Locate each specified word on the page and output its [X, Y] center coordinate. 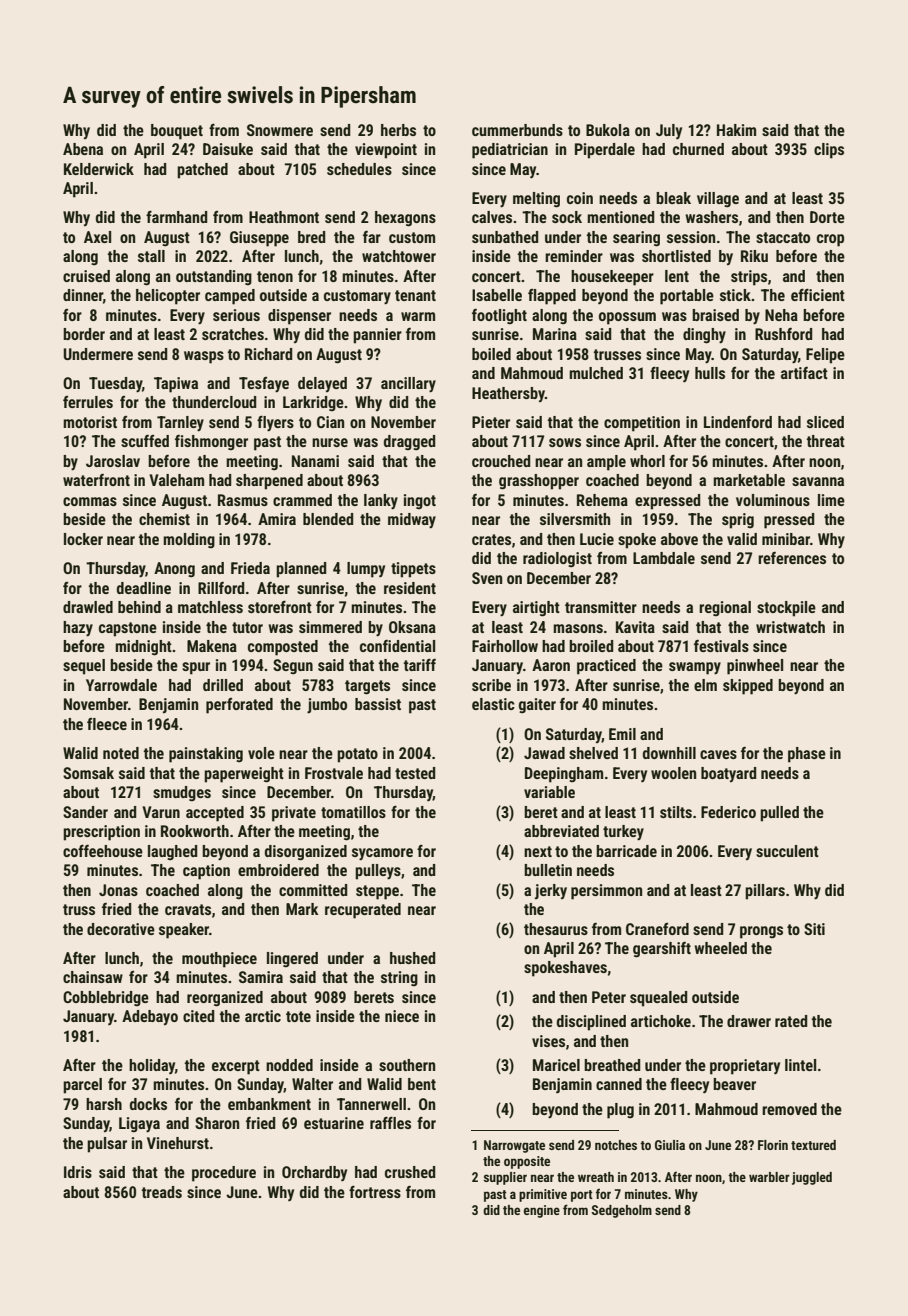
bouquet [177, 132]
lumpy [366, 570]
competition [642, 424]
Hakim [736, 130]
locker [83, 539]
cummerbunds [517, 130]
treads [162, 1192]
